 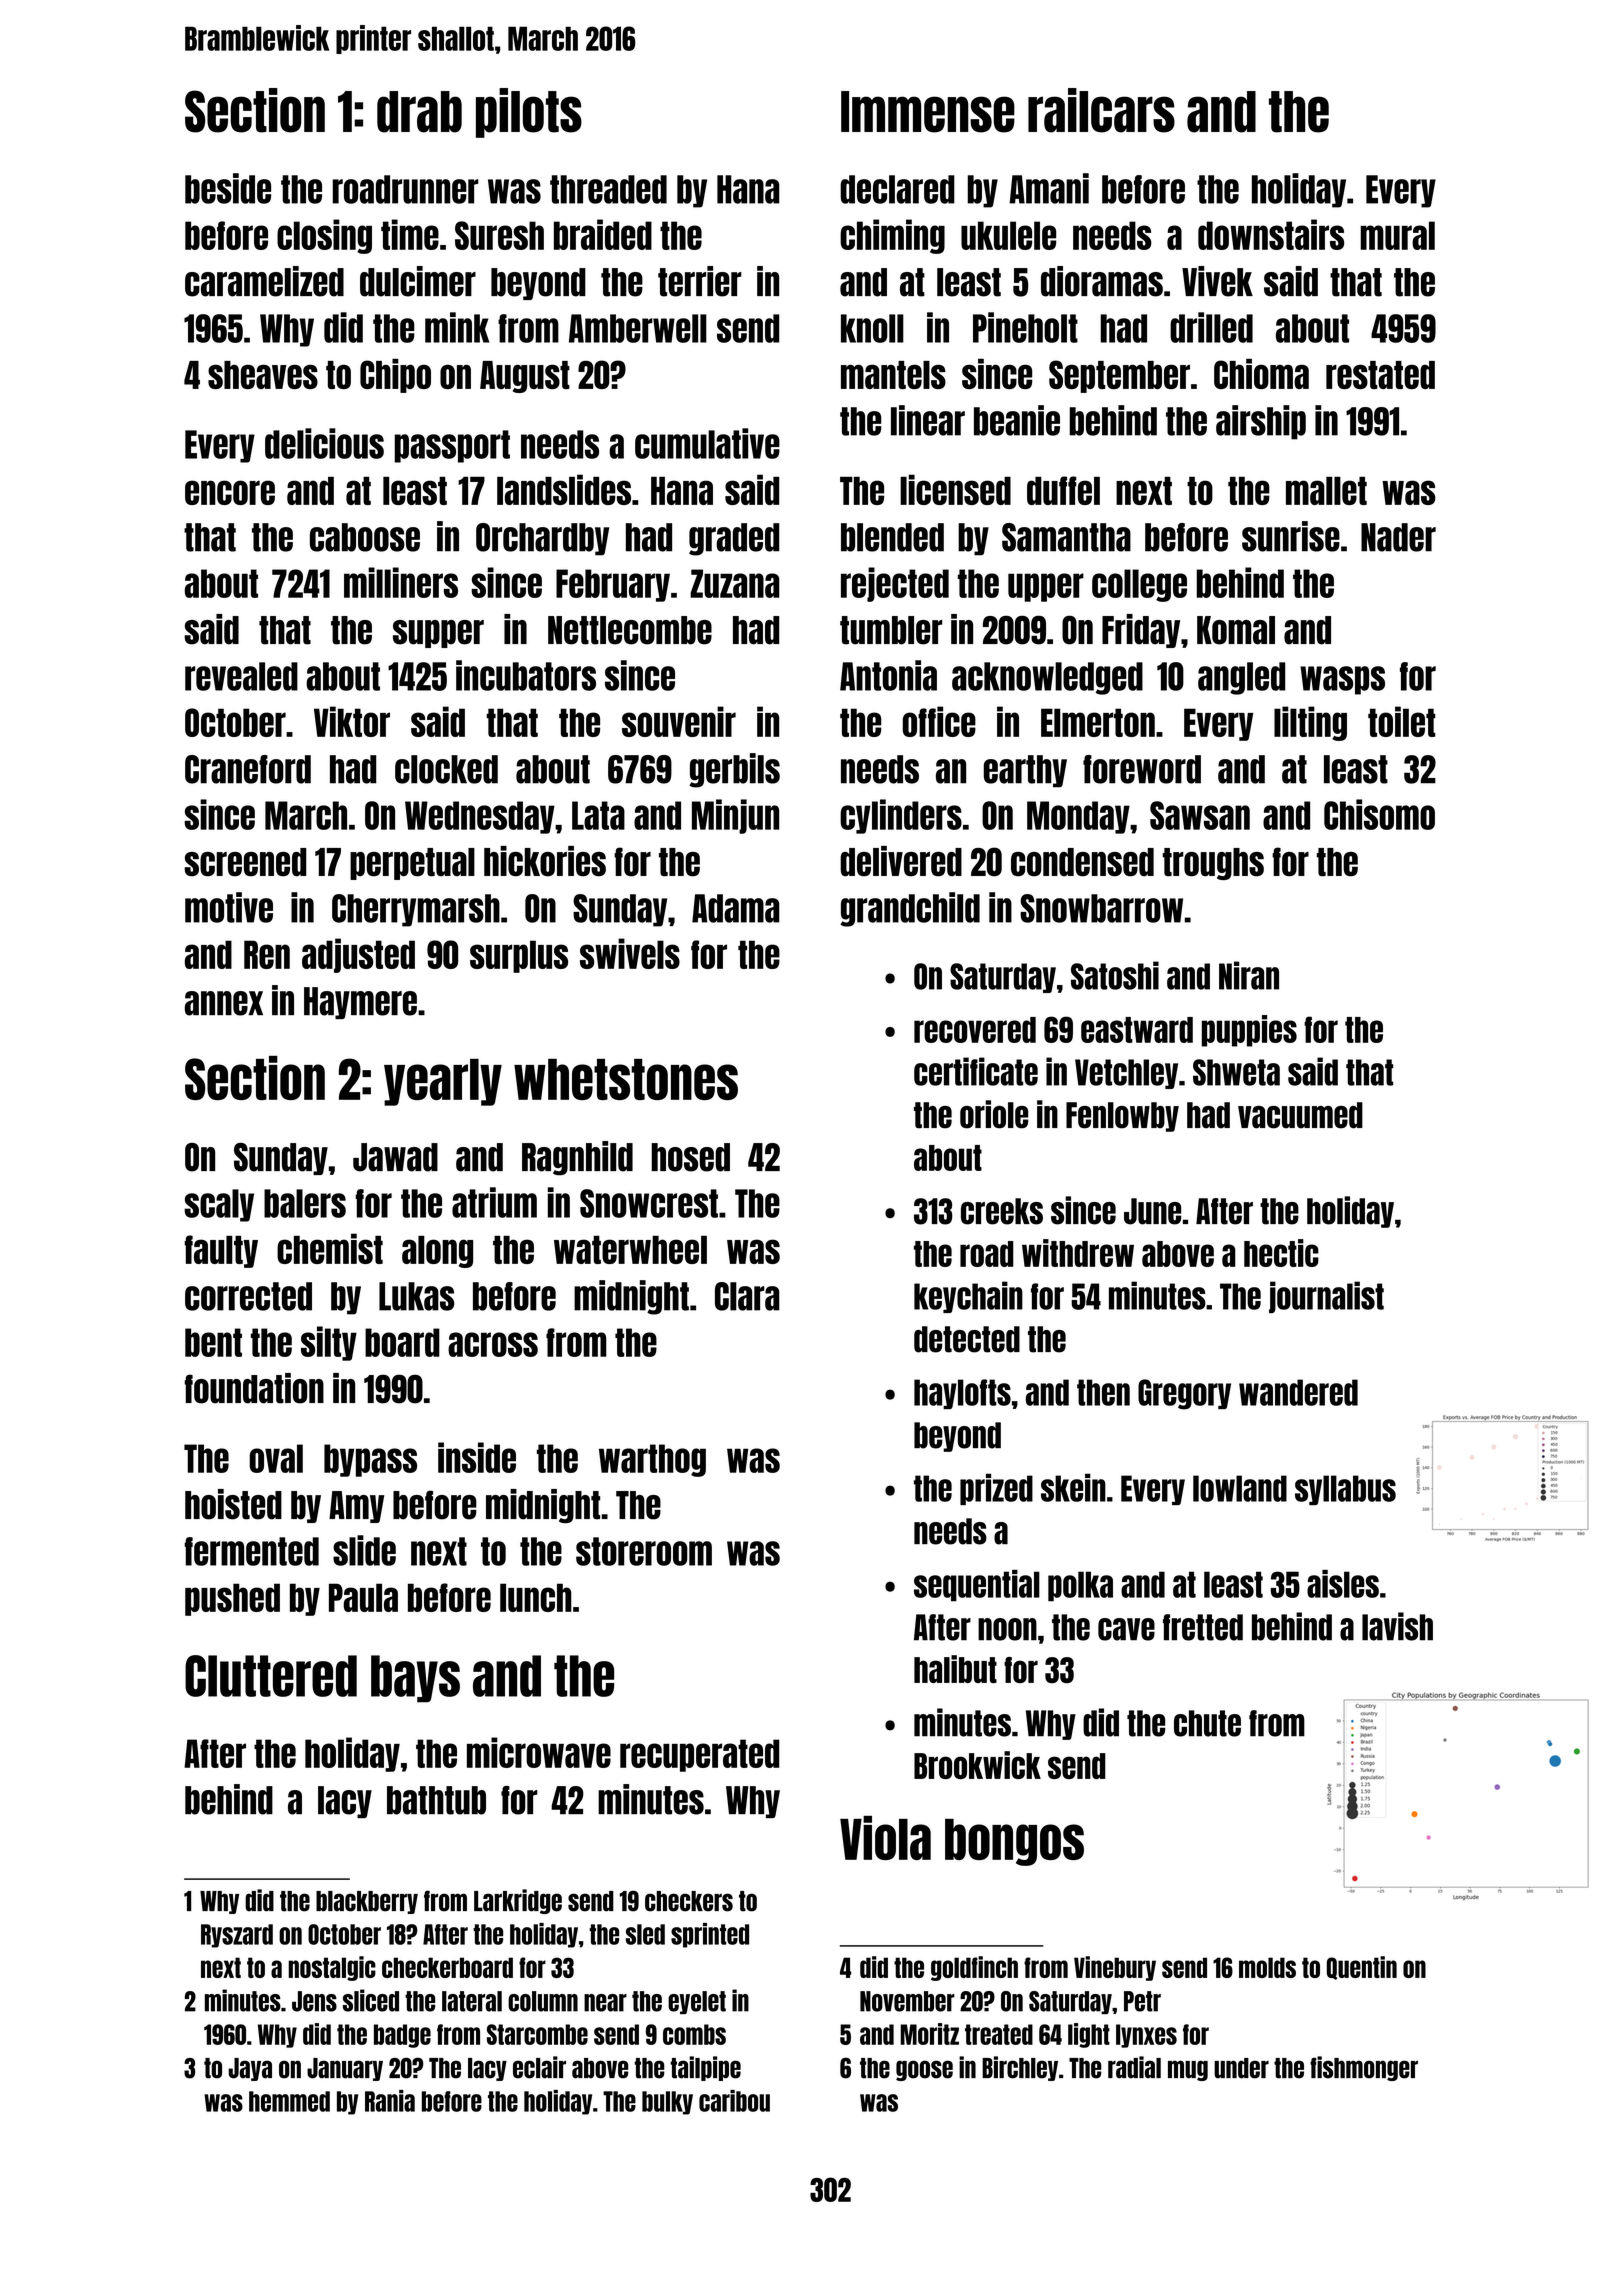 What do you see at coordinates (638, 328) in the screenshot?
I see `Amberwell` at bounding box center [638, 328].
